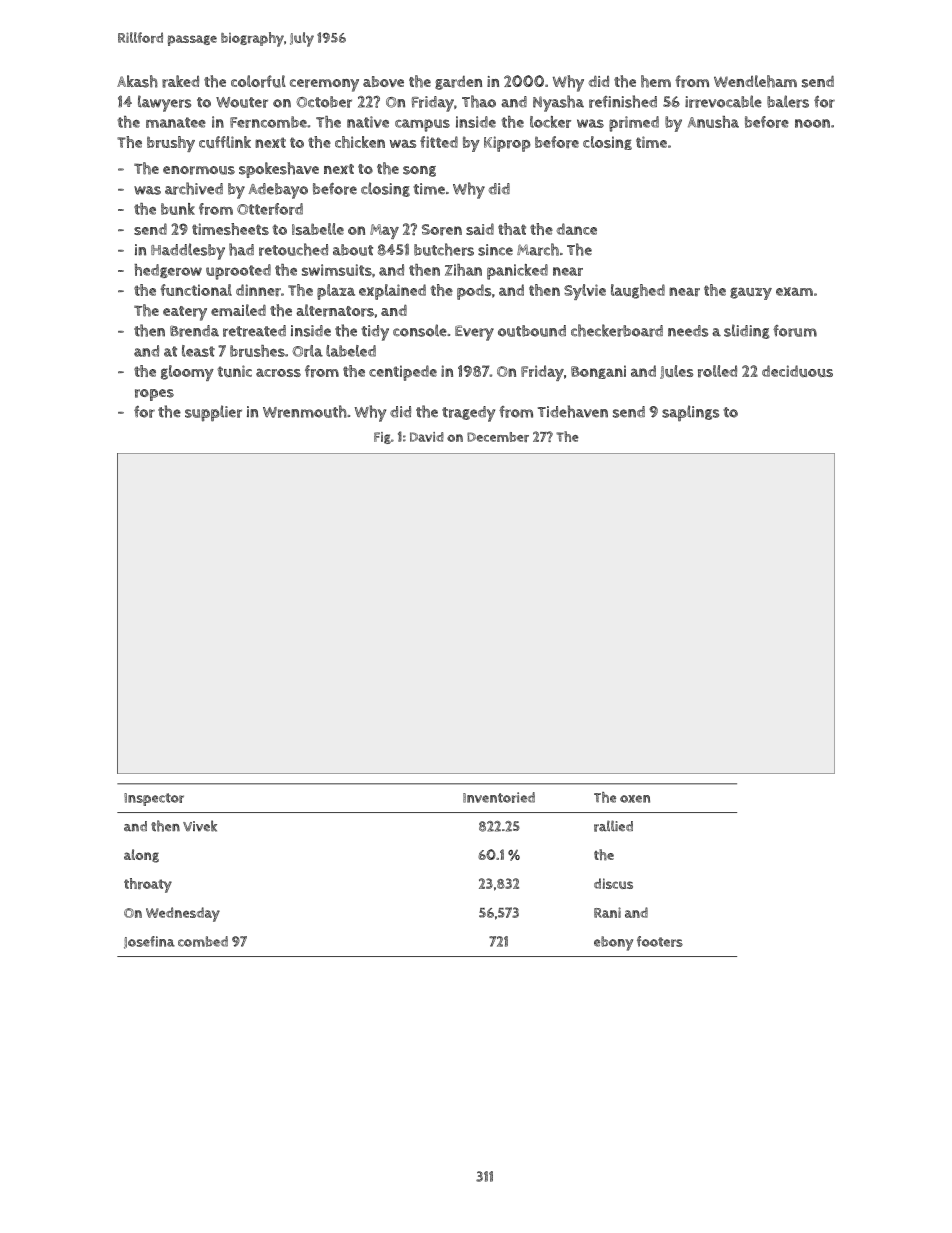 This screenshot has width=952, height=1233. I want to click on December, so click(498, 437).
